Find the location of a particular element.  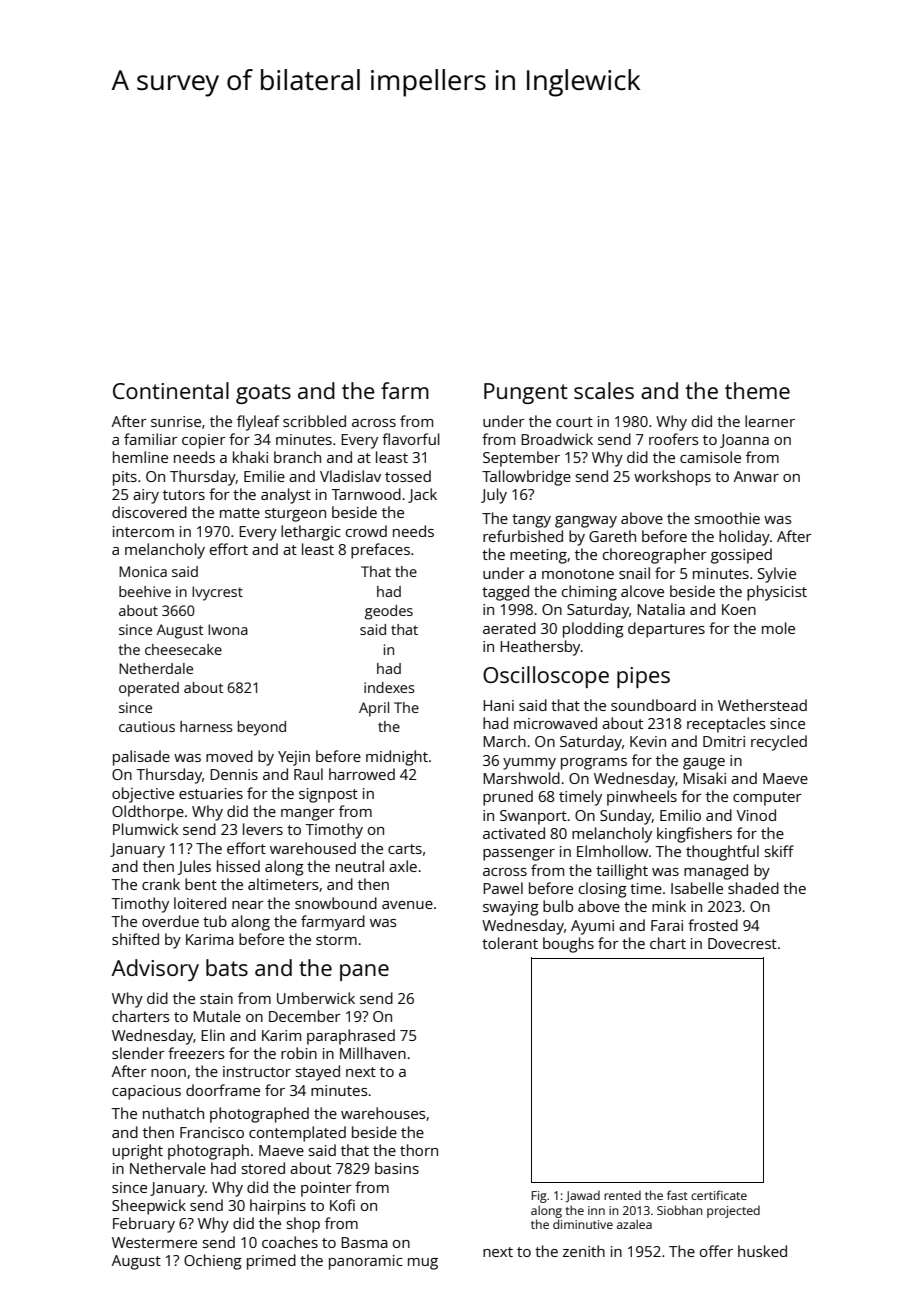

mug is located at coordinates (423, 1264).
